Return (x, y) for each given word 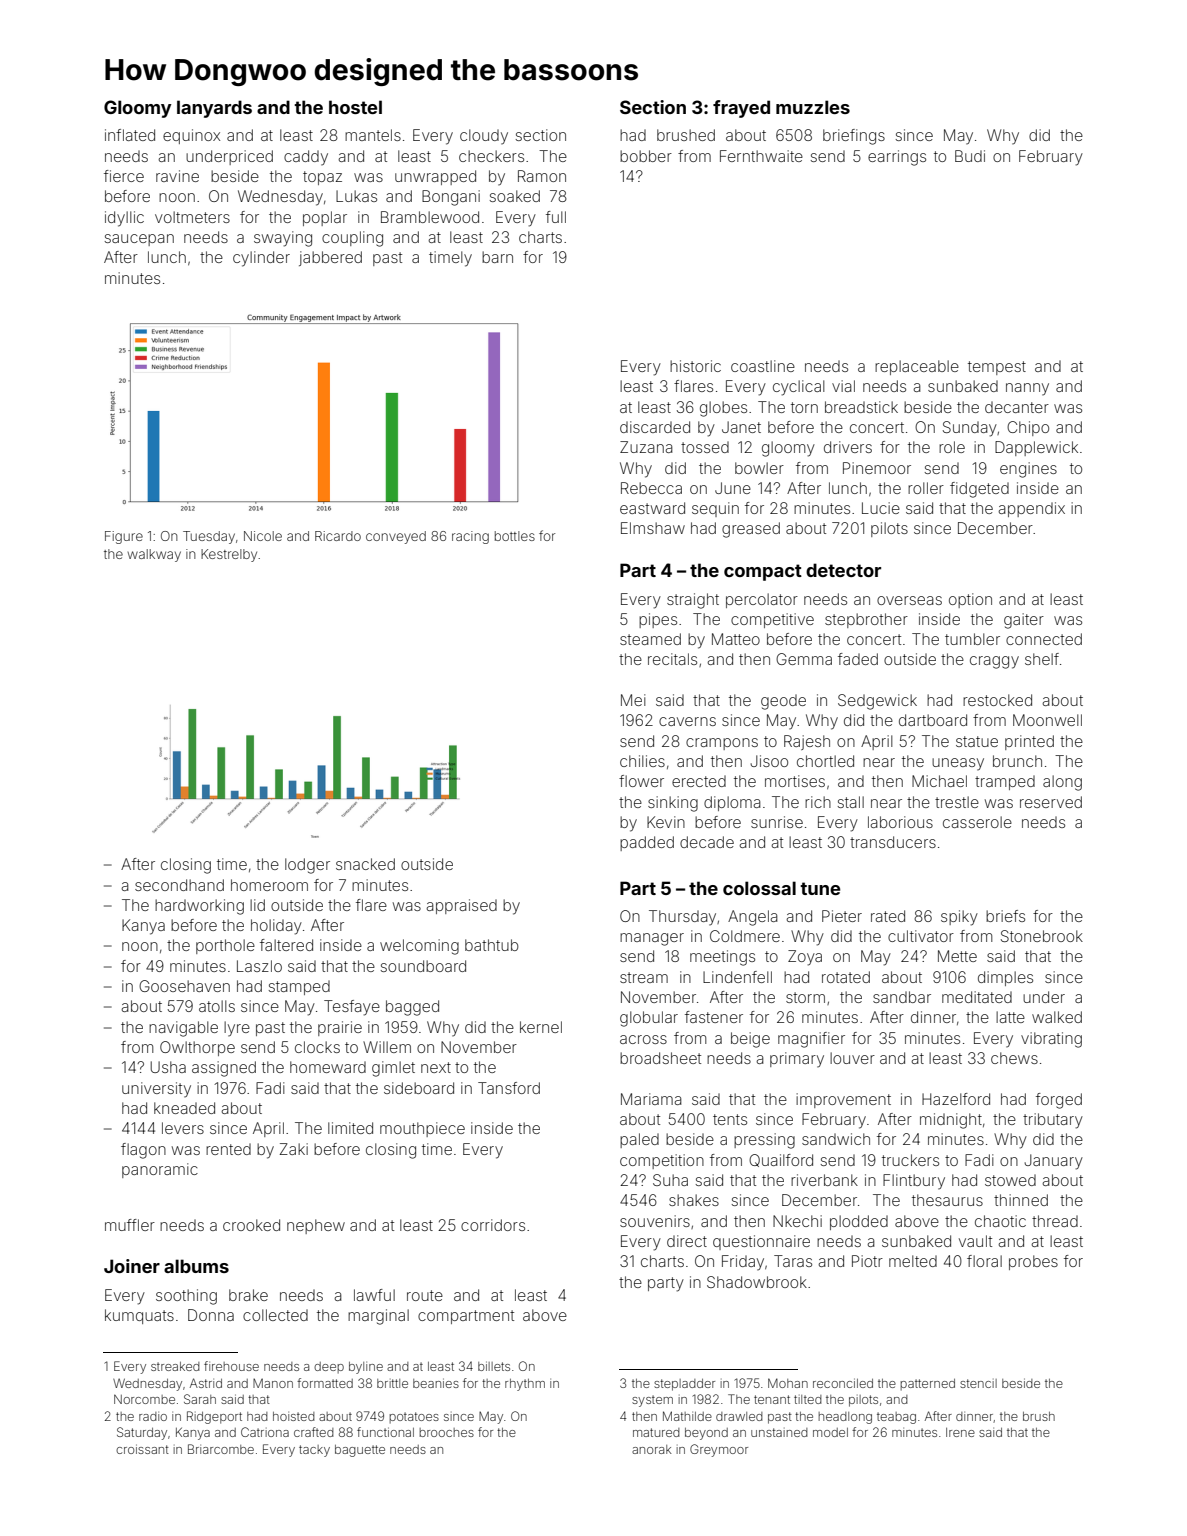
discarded (655, 427)
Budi (970, 156)
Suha (670, 1180)
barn (497, 257)
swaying (283, 239)
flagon (143, 1151)
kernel (541, 1027)
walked (1057, 1017)
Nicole (263, 536)
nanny (1027, 389)
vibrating (1051, 1040)
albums (196, 1266)
